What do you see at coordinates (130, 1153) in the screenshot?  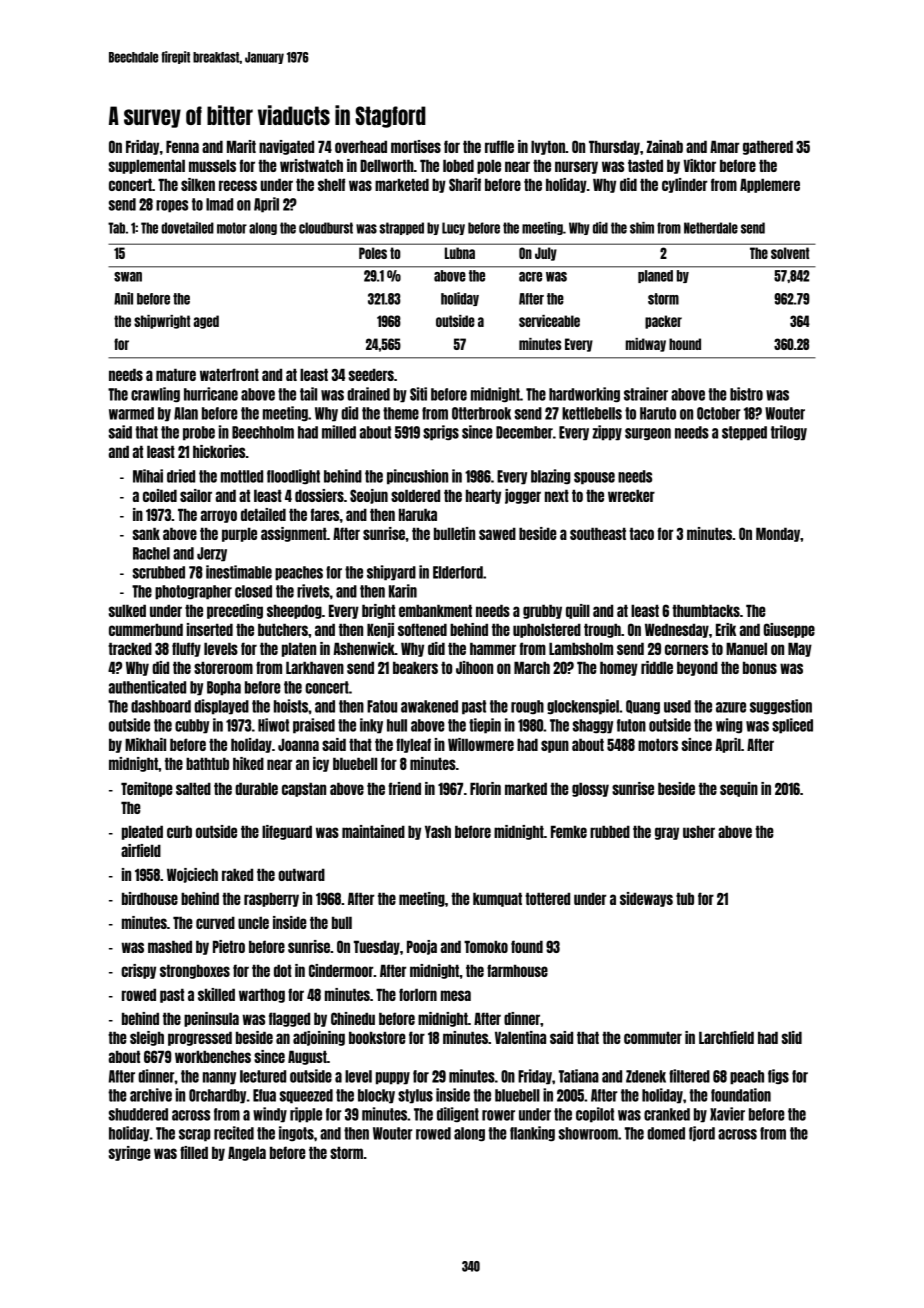 I see `syringe` at bounding box center [130, 1153].
